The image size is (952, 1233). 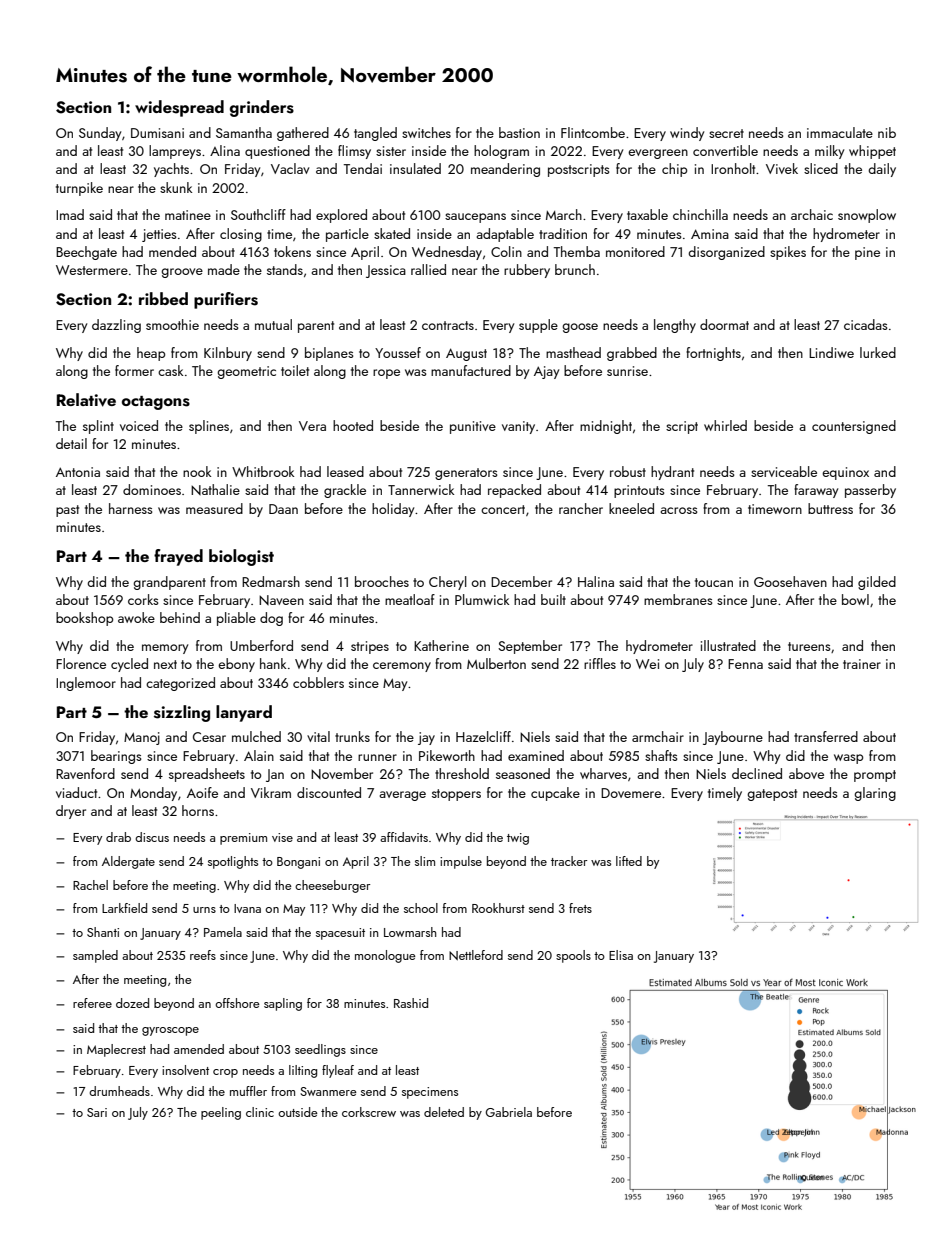 What do you see at coordinates (370, 647) in the screenshot?
I see `stripes` at bounding box center [370, 647].
